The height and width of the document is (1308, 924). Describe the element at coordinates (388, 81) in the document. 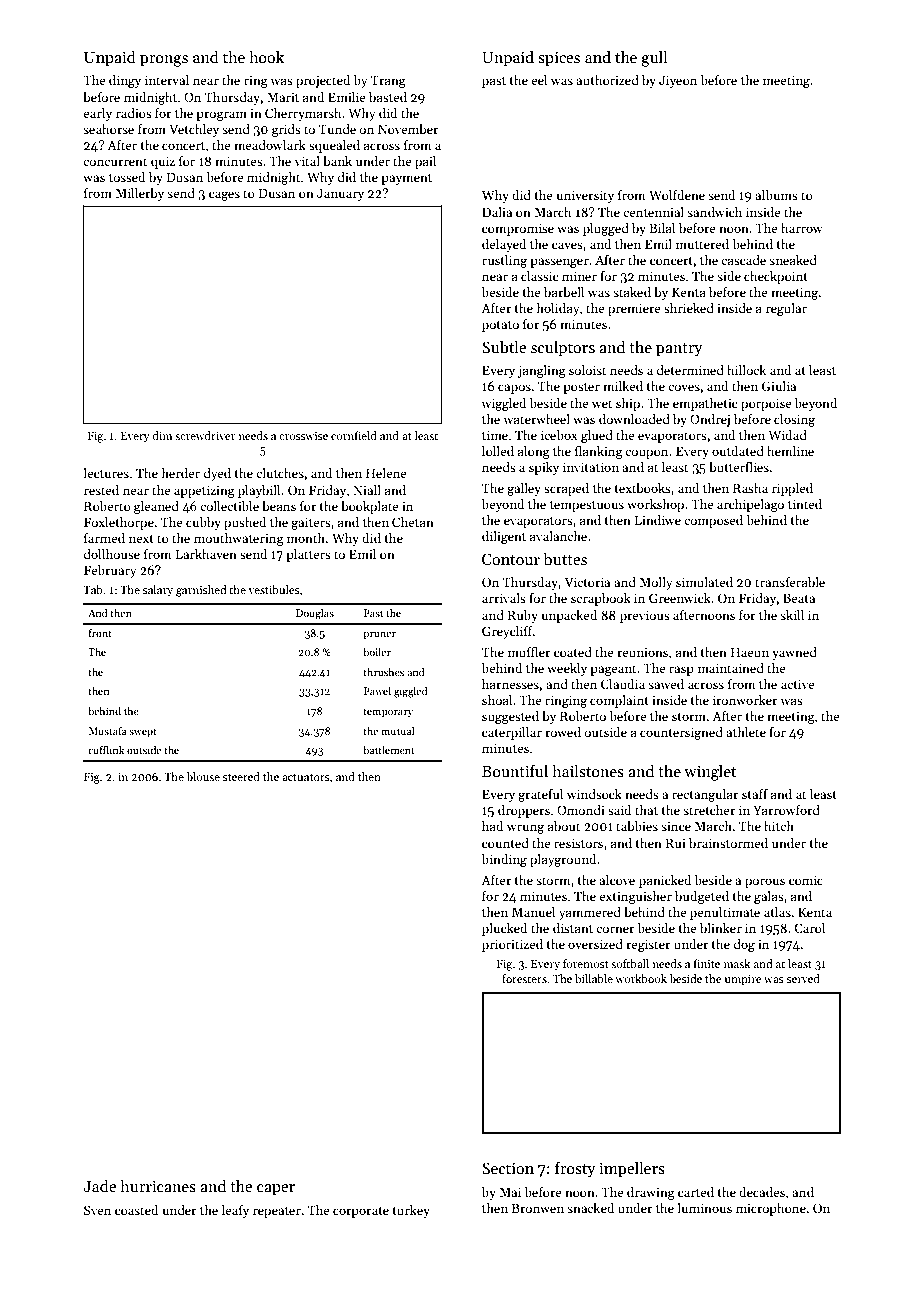

I see `Trang` at that location.
